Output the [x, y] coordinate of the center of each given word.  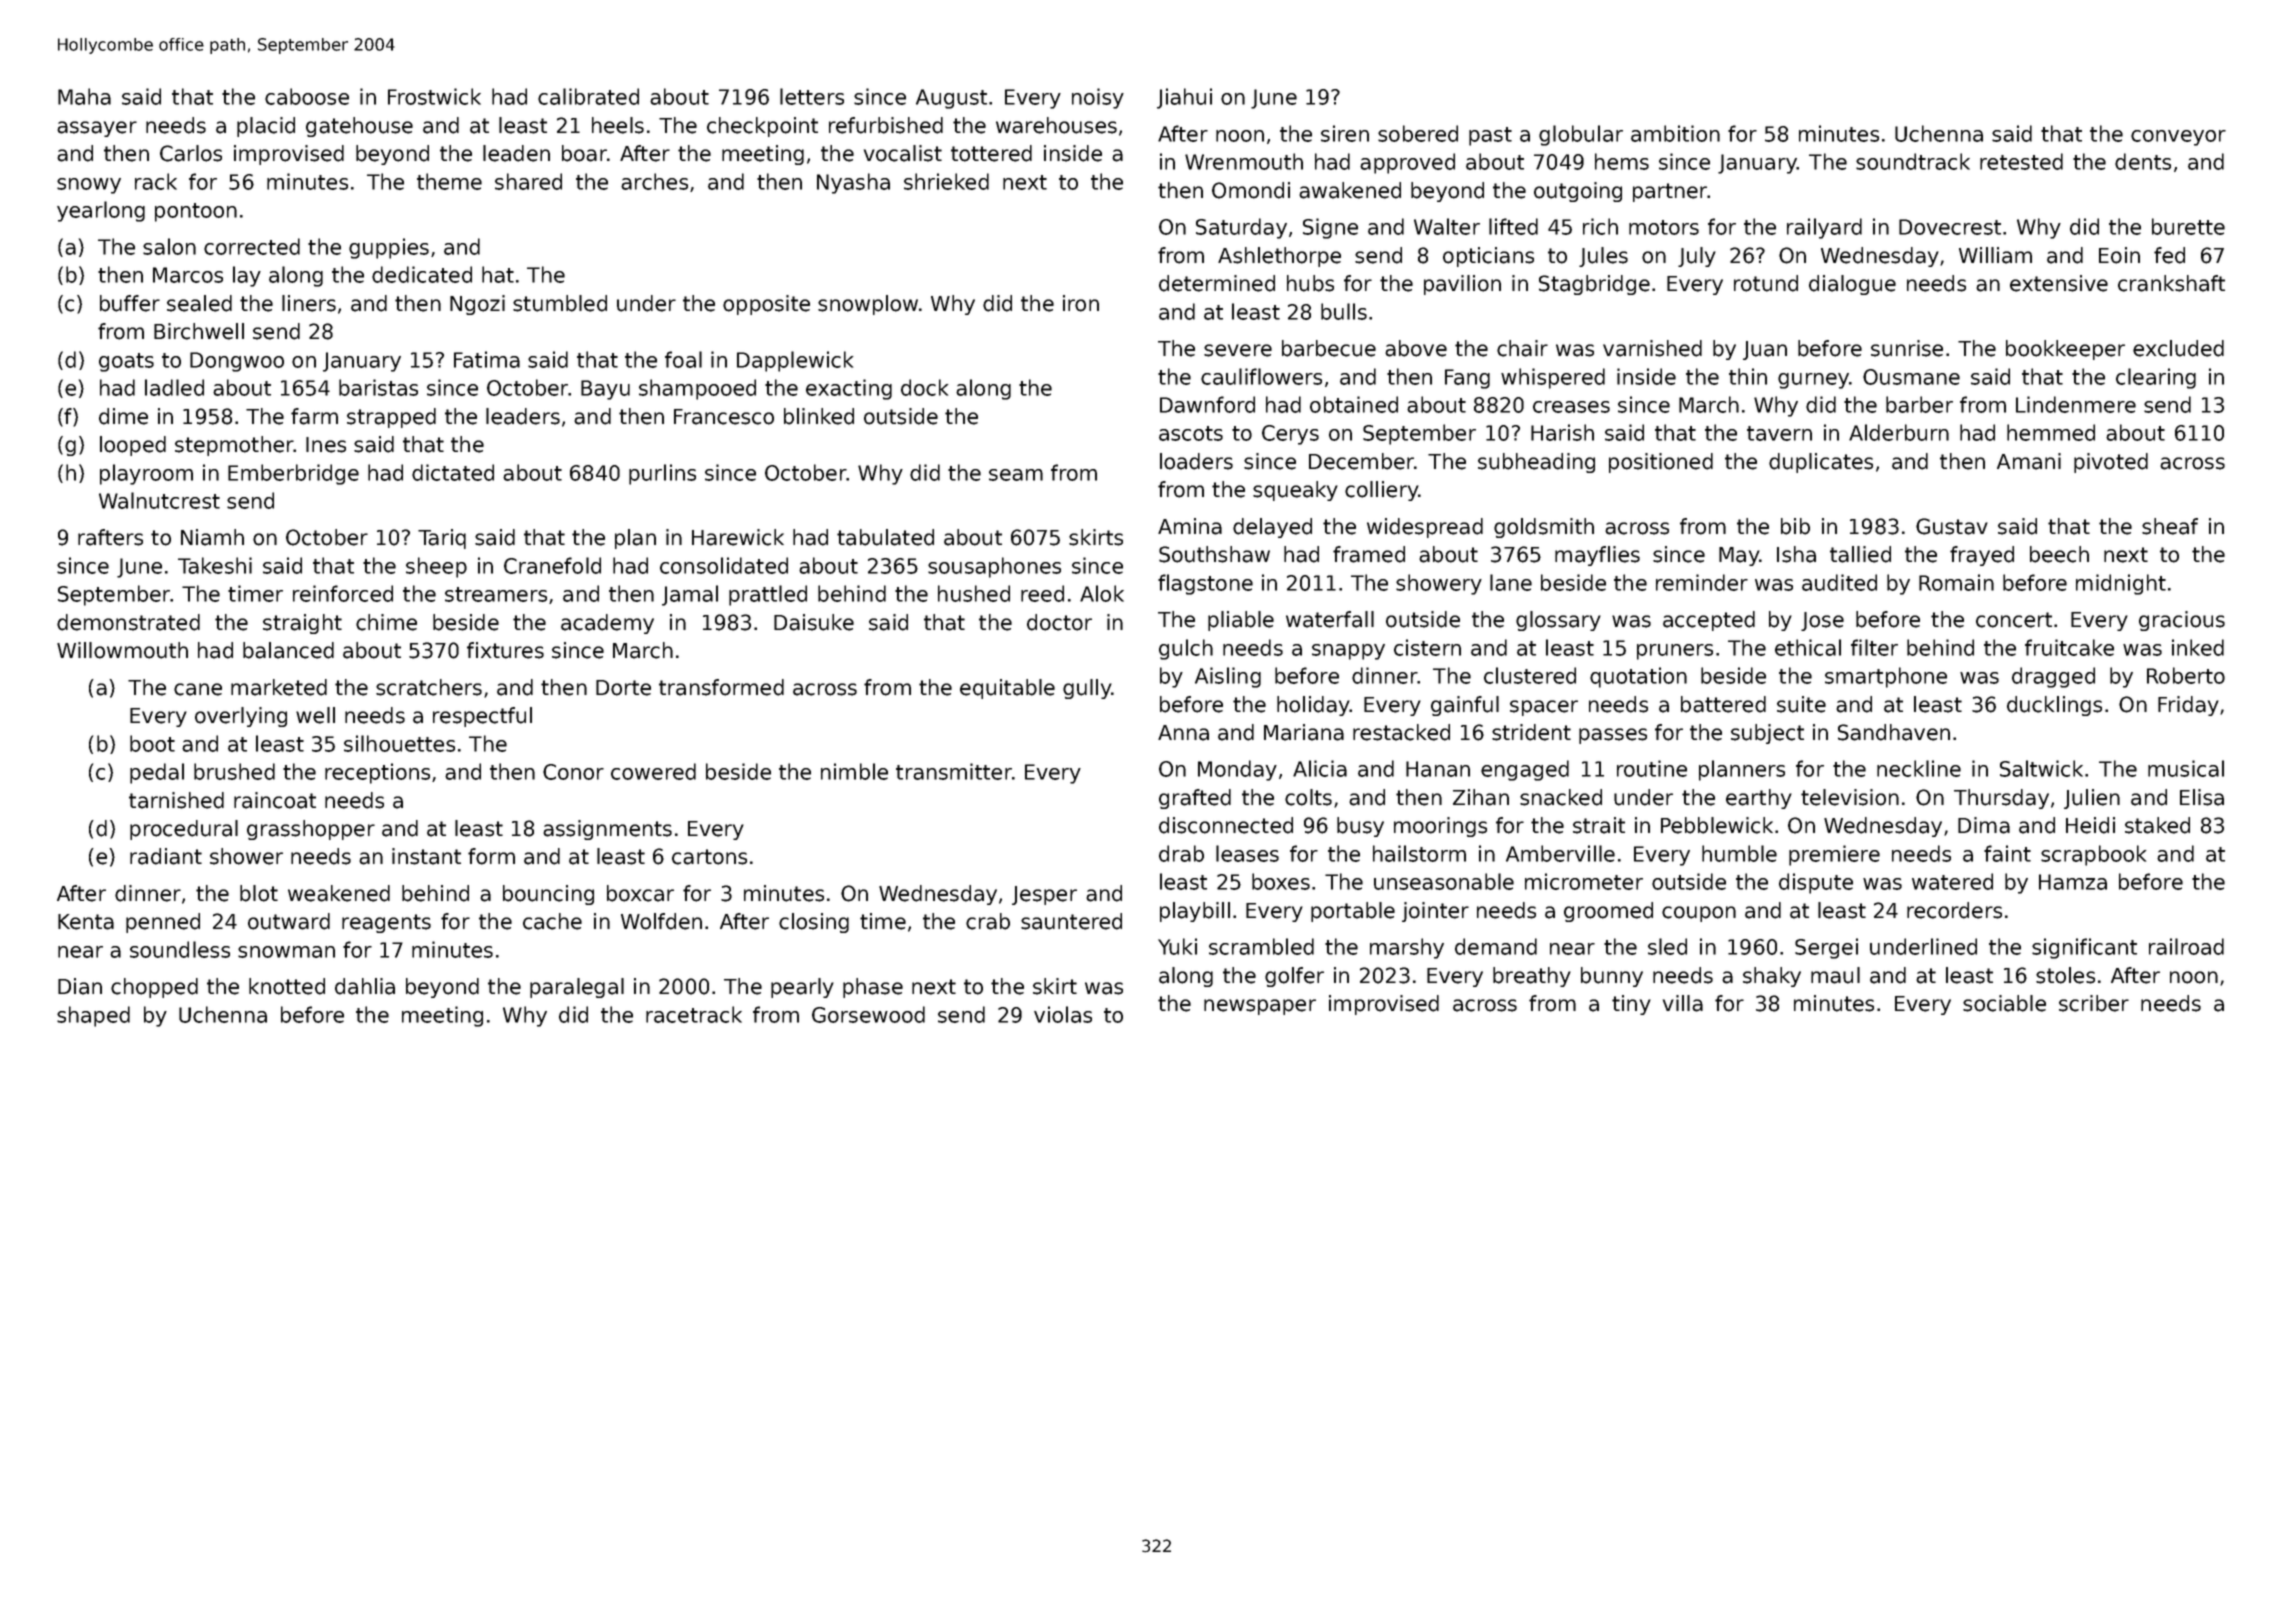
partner [1670, 192]
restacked [1401, 732]
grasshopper [311, 830]
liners [309, 303]
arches [654, 181]
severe [1238, 350]
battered [1723, 704]
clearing [2156, 378]
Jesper [1044, 895]
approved [1407, 163]
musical [2186, 768]
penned [163, 923]
